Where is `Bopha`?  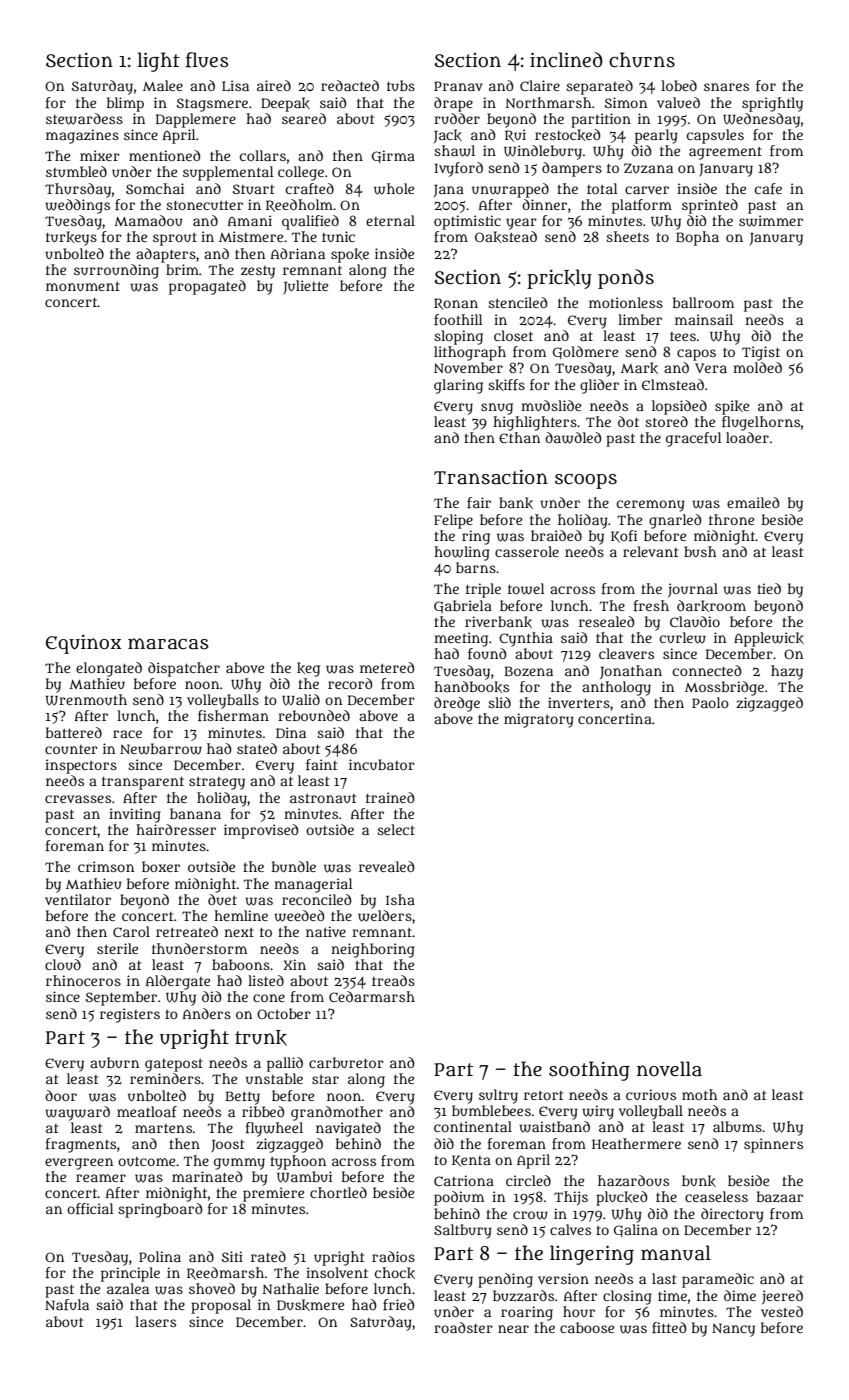 Bopha is located at coordinates (697, 238).
